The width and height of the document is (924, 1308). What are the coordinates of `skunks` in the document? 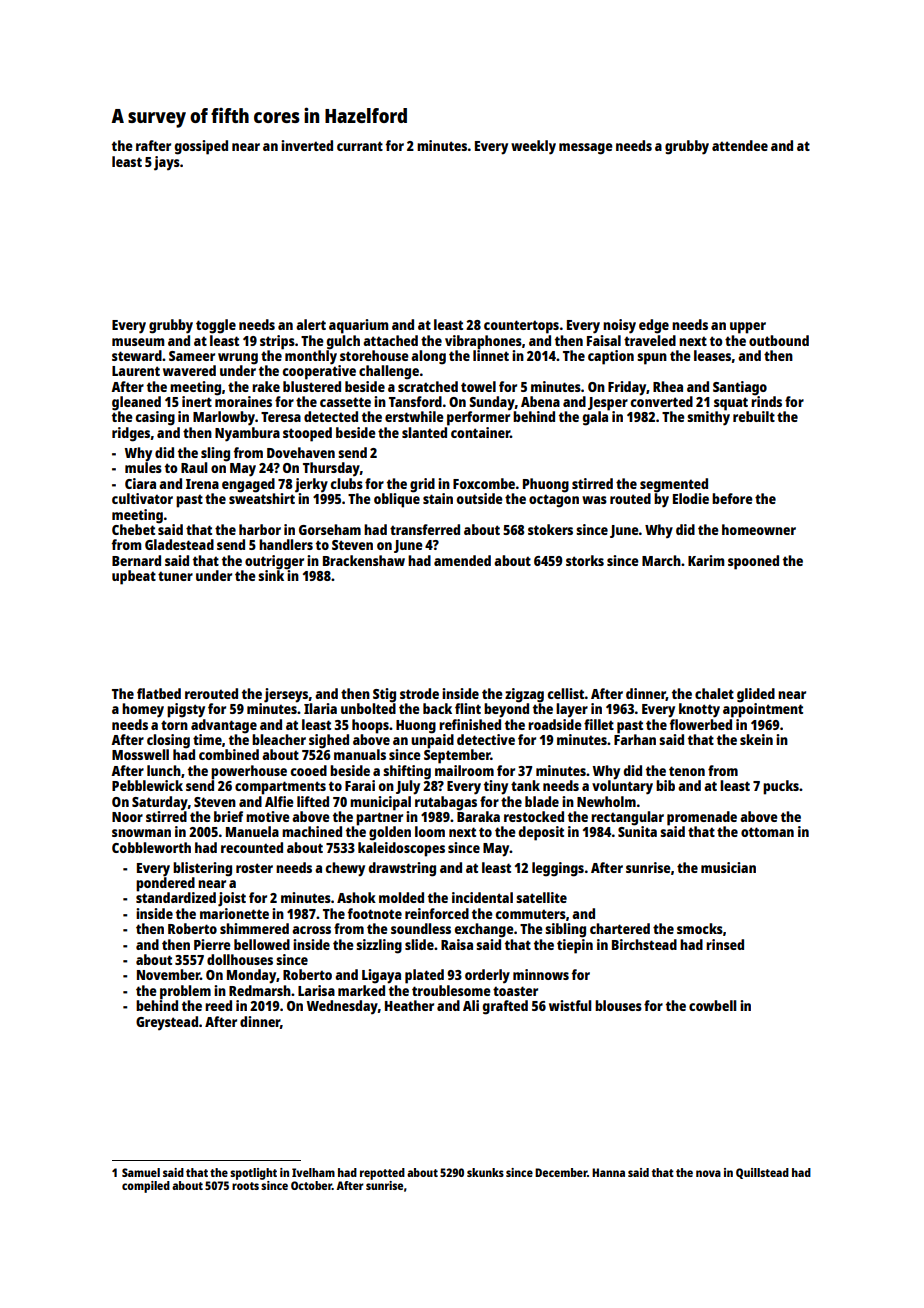 It's located at (485, 1172).
